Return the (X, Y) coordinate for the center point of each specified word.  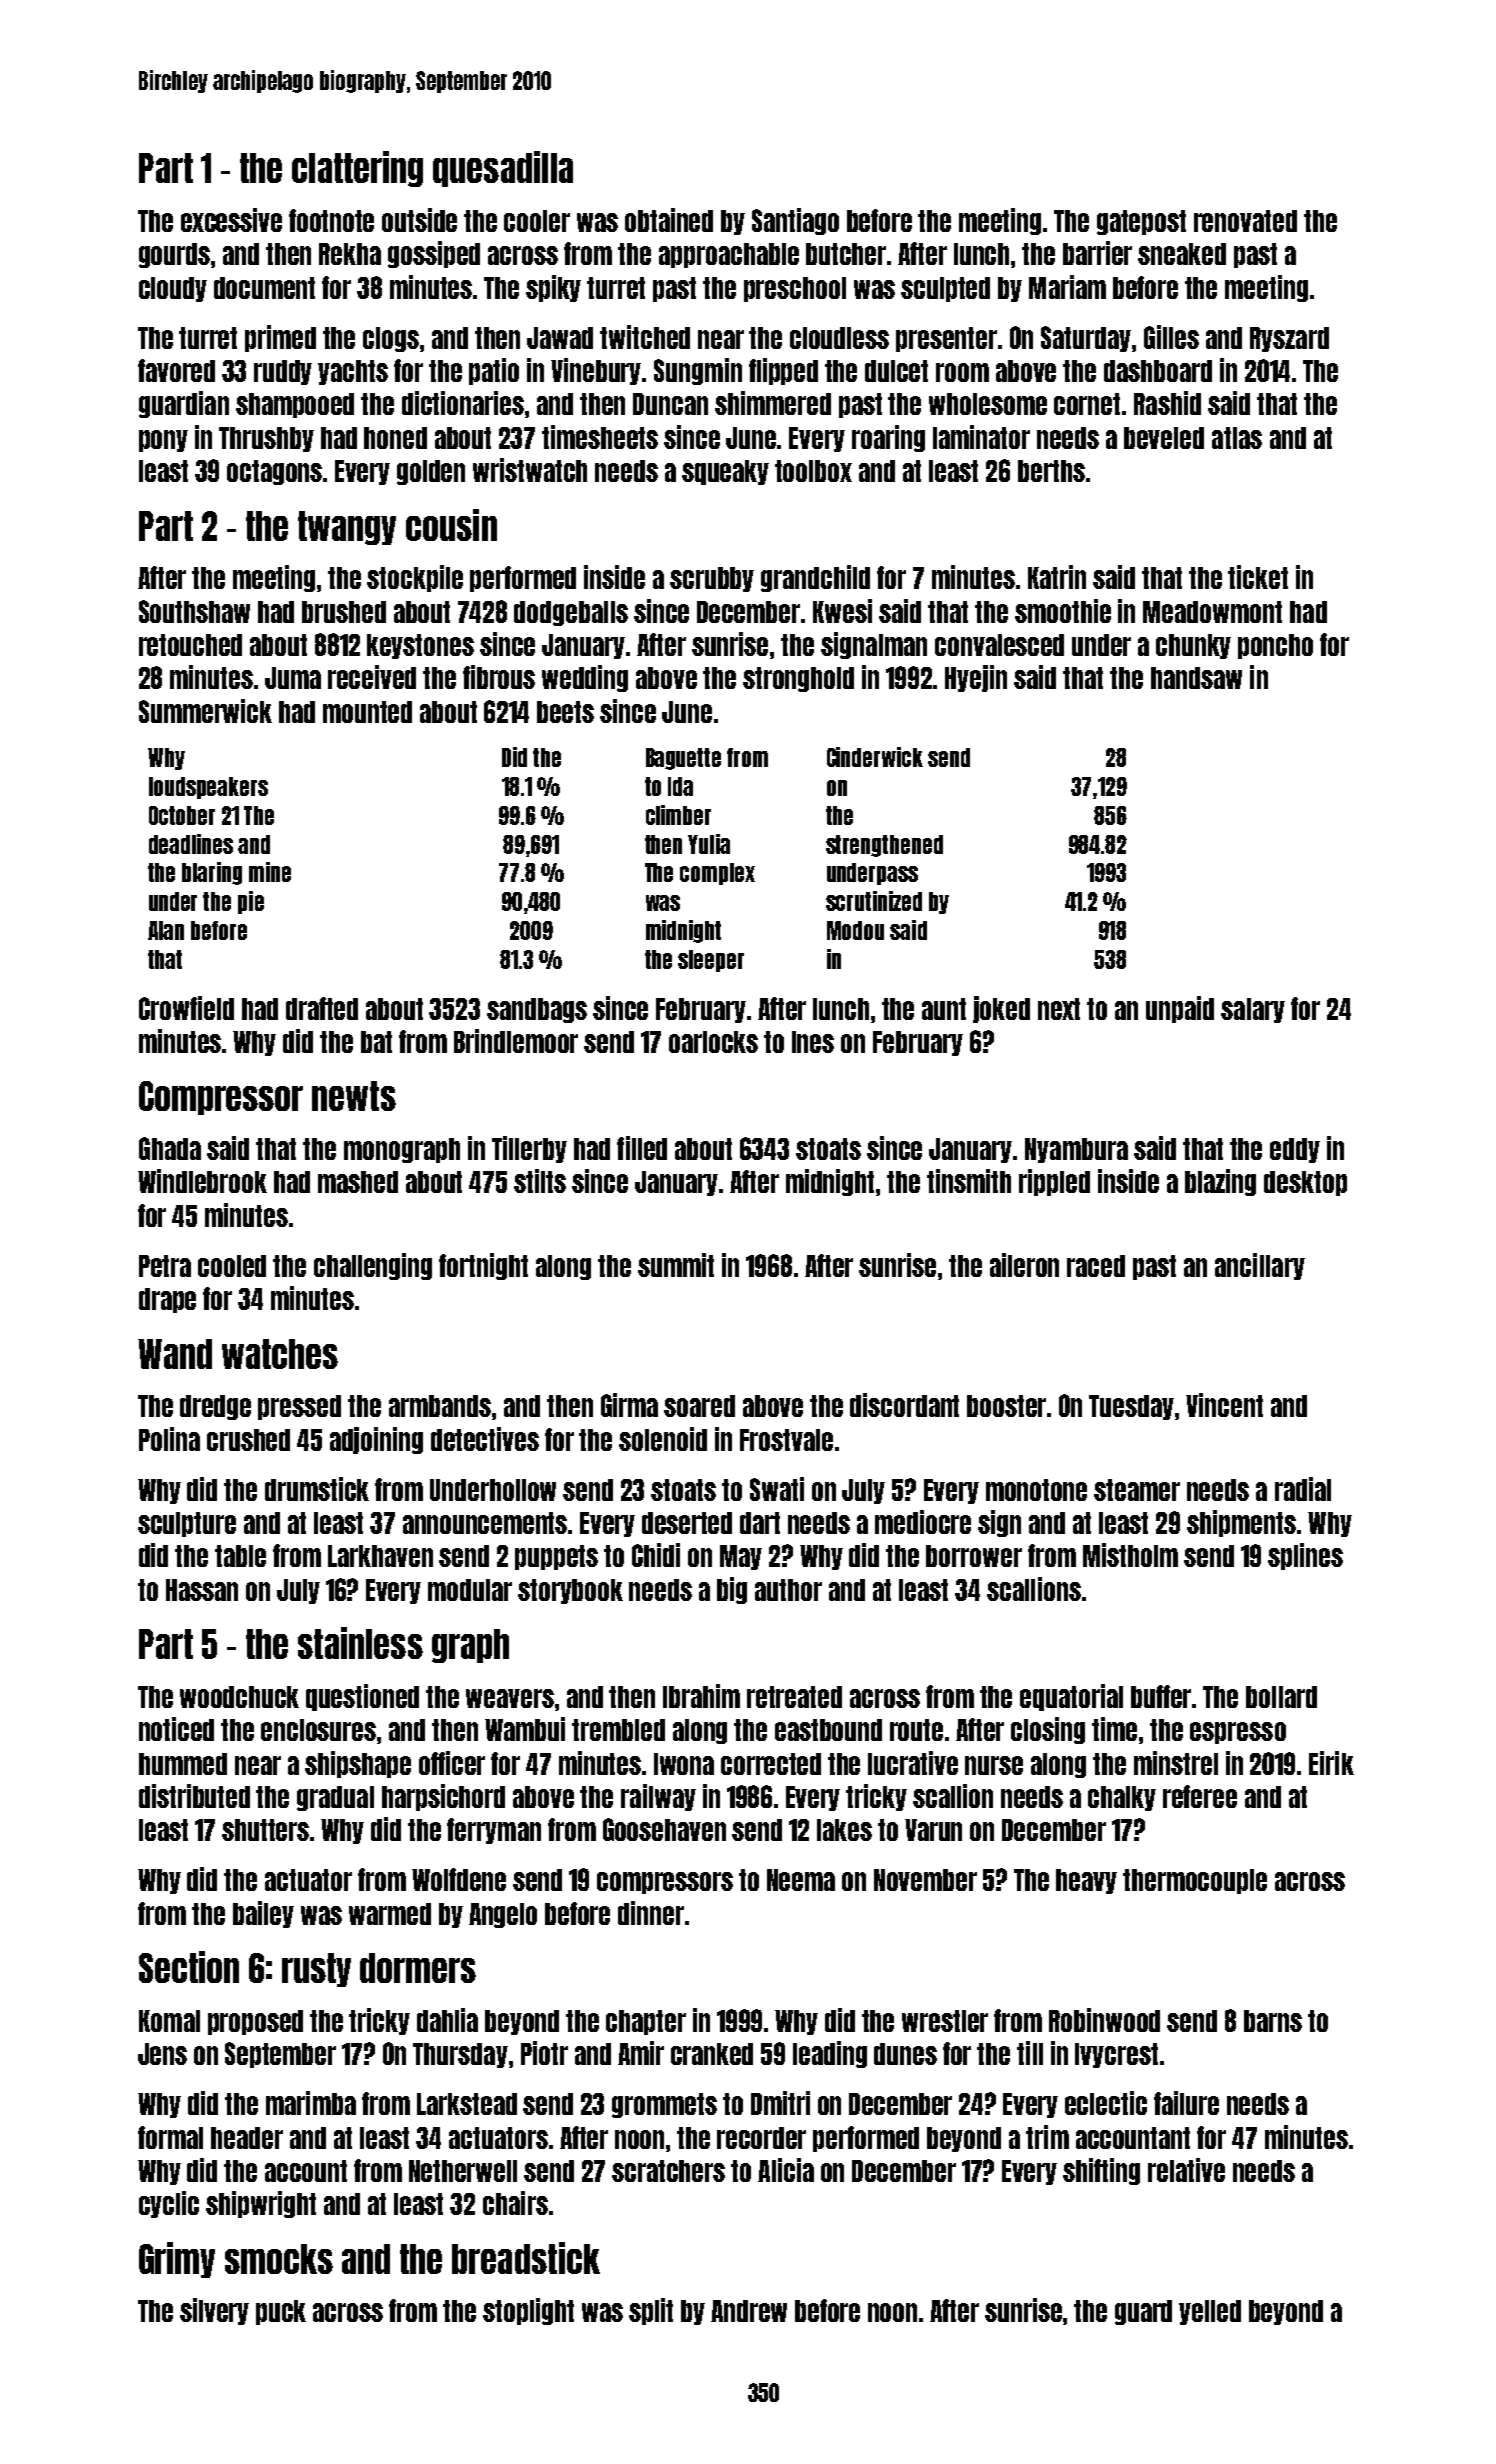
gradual (335, 1798)
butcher (846, 254)
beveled (1164, 438)
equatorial (1071, 1697)
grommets (664, 2105)
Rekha (350, 254)
